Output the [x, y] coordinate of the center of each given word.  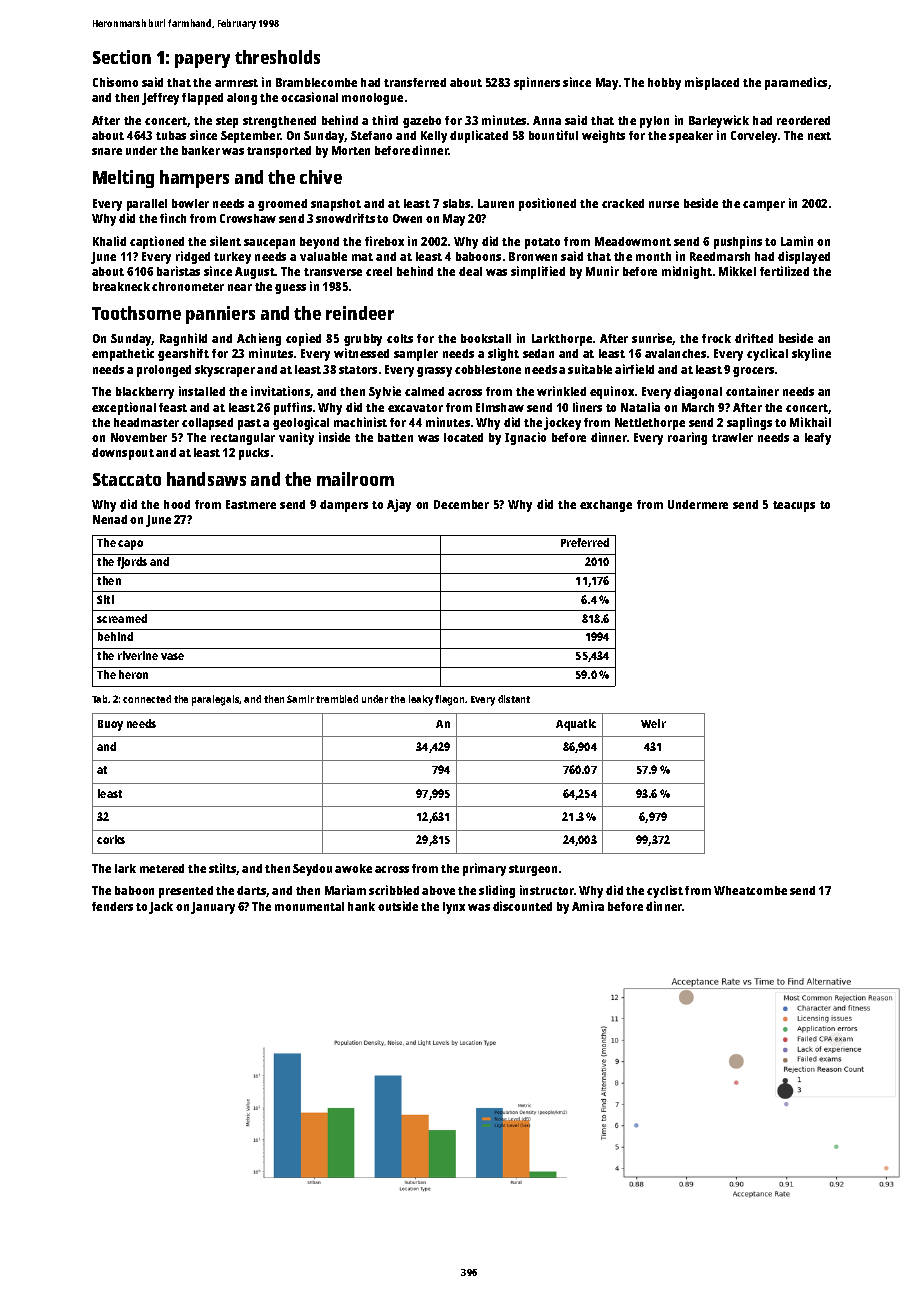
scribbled [394, 890]
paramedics [796, 83]
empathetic [123, 354]
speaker [691, 137]
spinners [537, 83]
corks [111, 839]
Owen [407, 218]
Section [122, 57]
